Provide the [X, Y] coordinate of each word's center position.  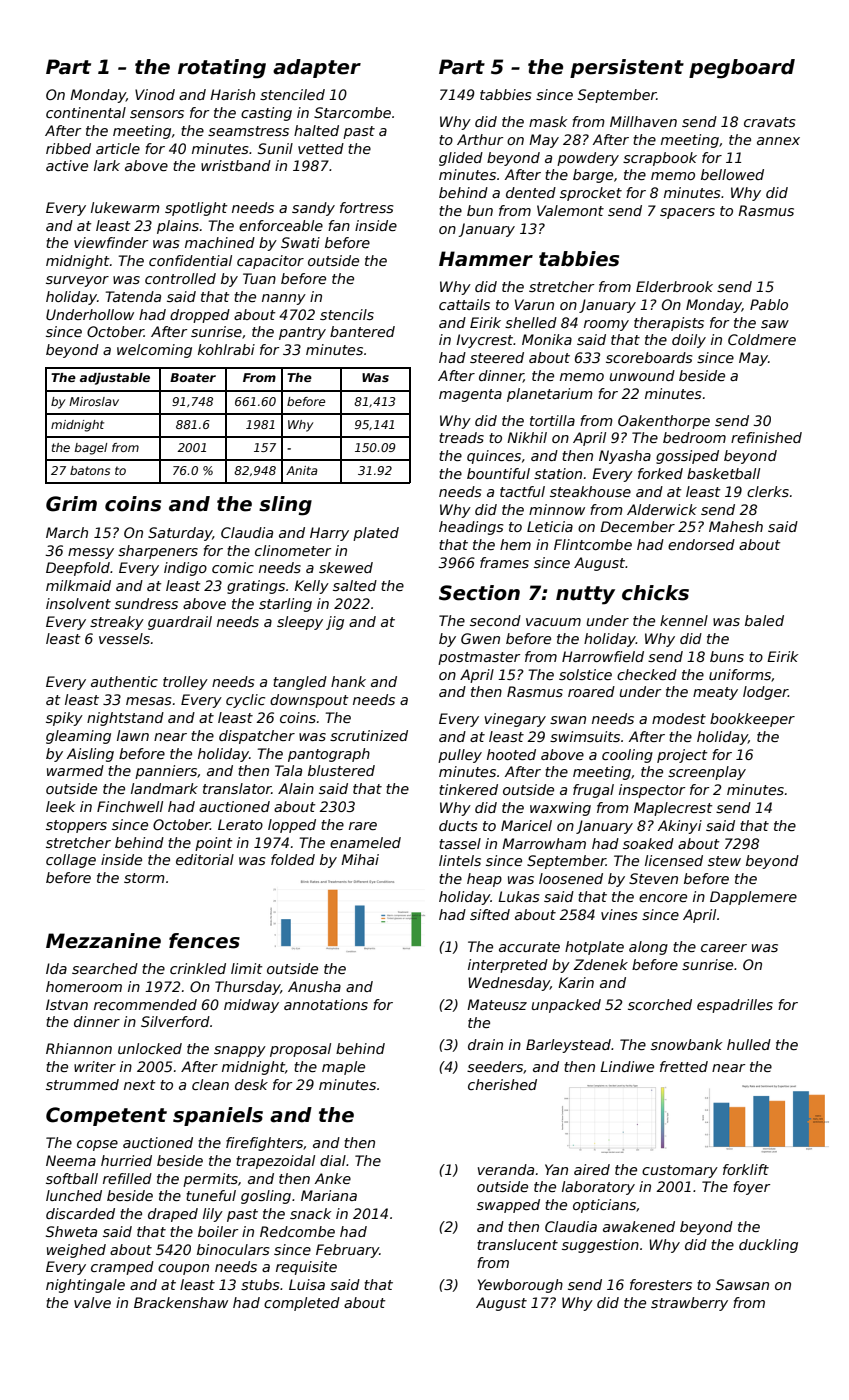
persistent [627, 68]
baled [764, 620]
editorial [205, 859]
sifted [490, 914]
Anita [302, 470]
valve [92, 1302]
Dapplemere [753, 898]
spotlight [196, 209]
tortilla [552, 420]
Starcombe [352, 112]
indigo [185, 569]
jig [335, 623]
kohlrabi [226, 349]
